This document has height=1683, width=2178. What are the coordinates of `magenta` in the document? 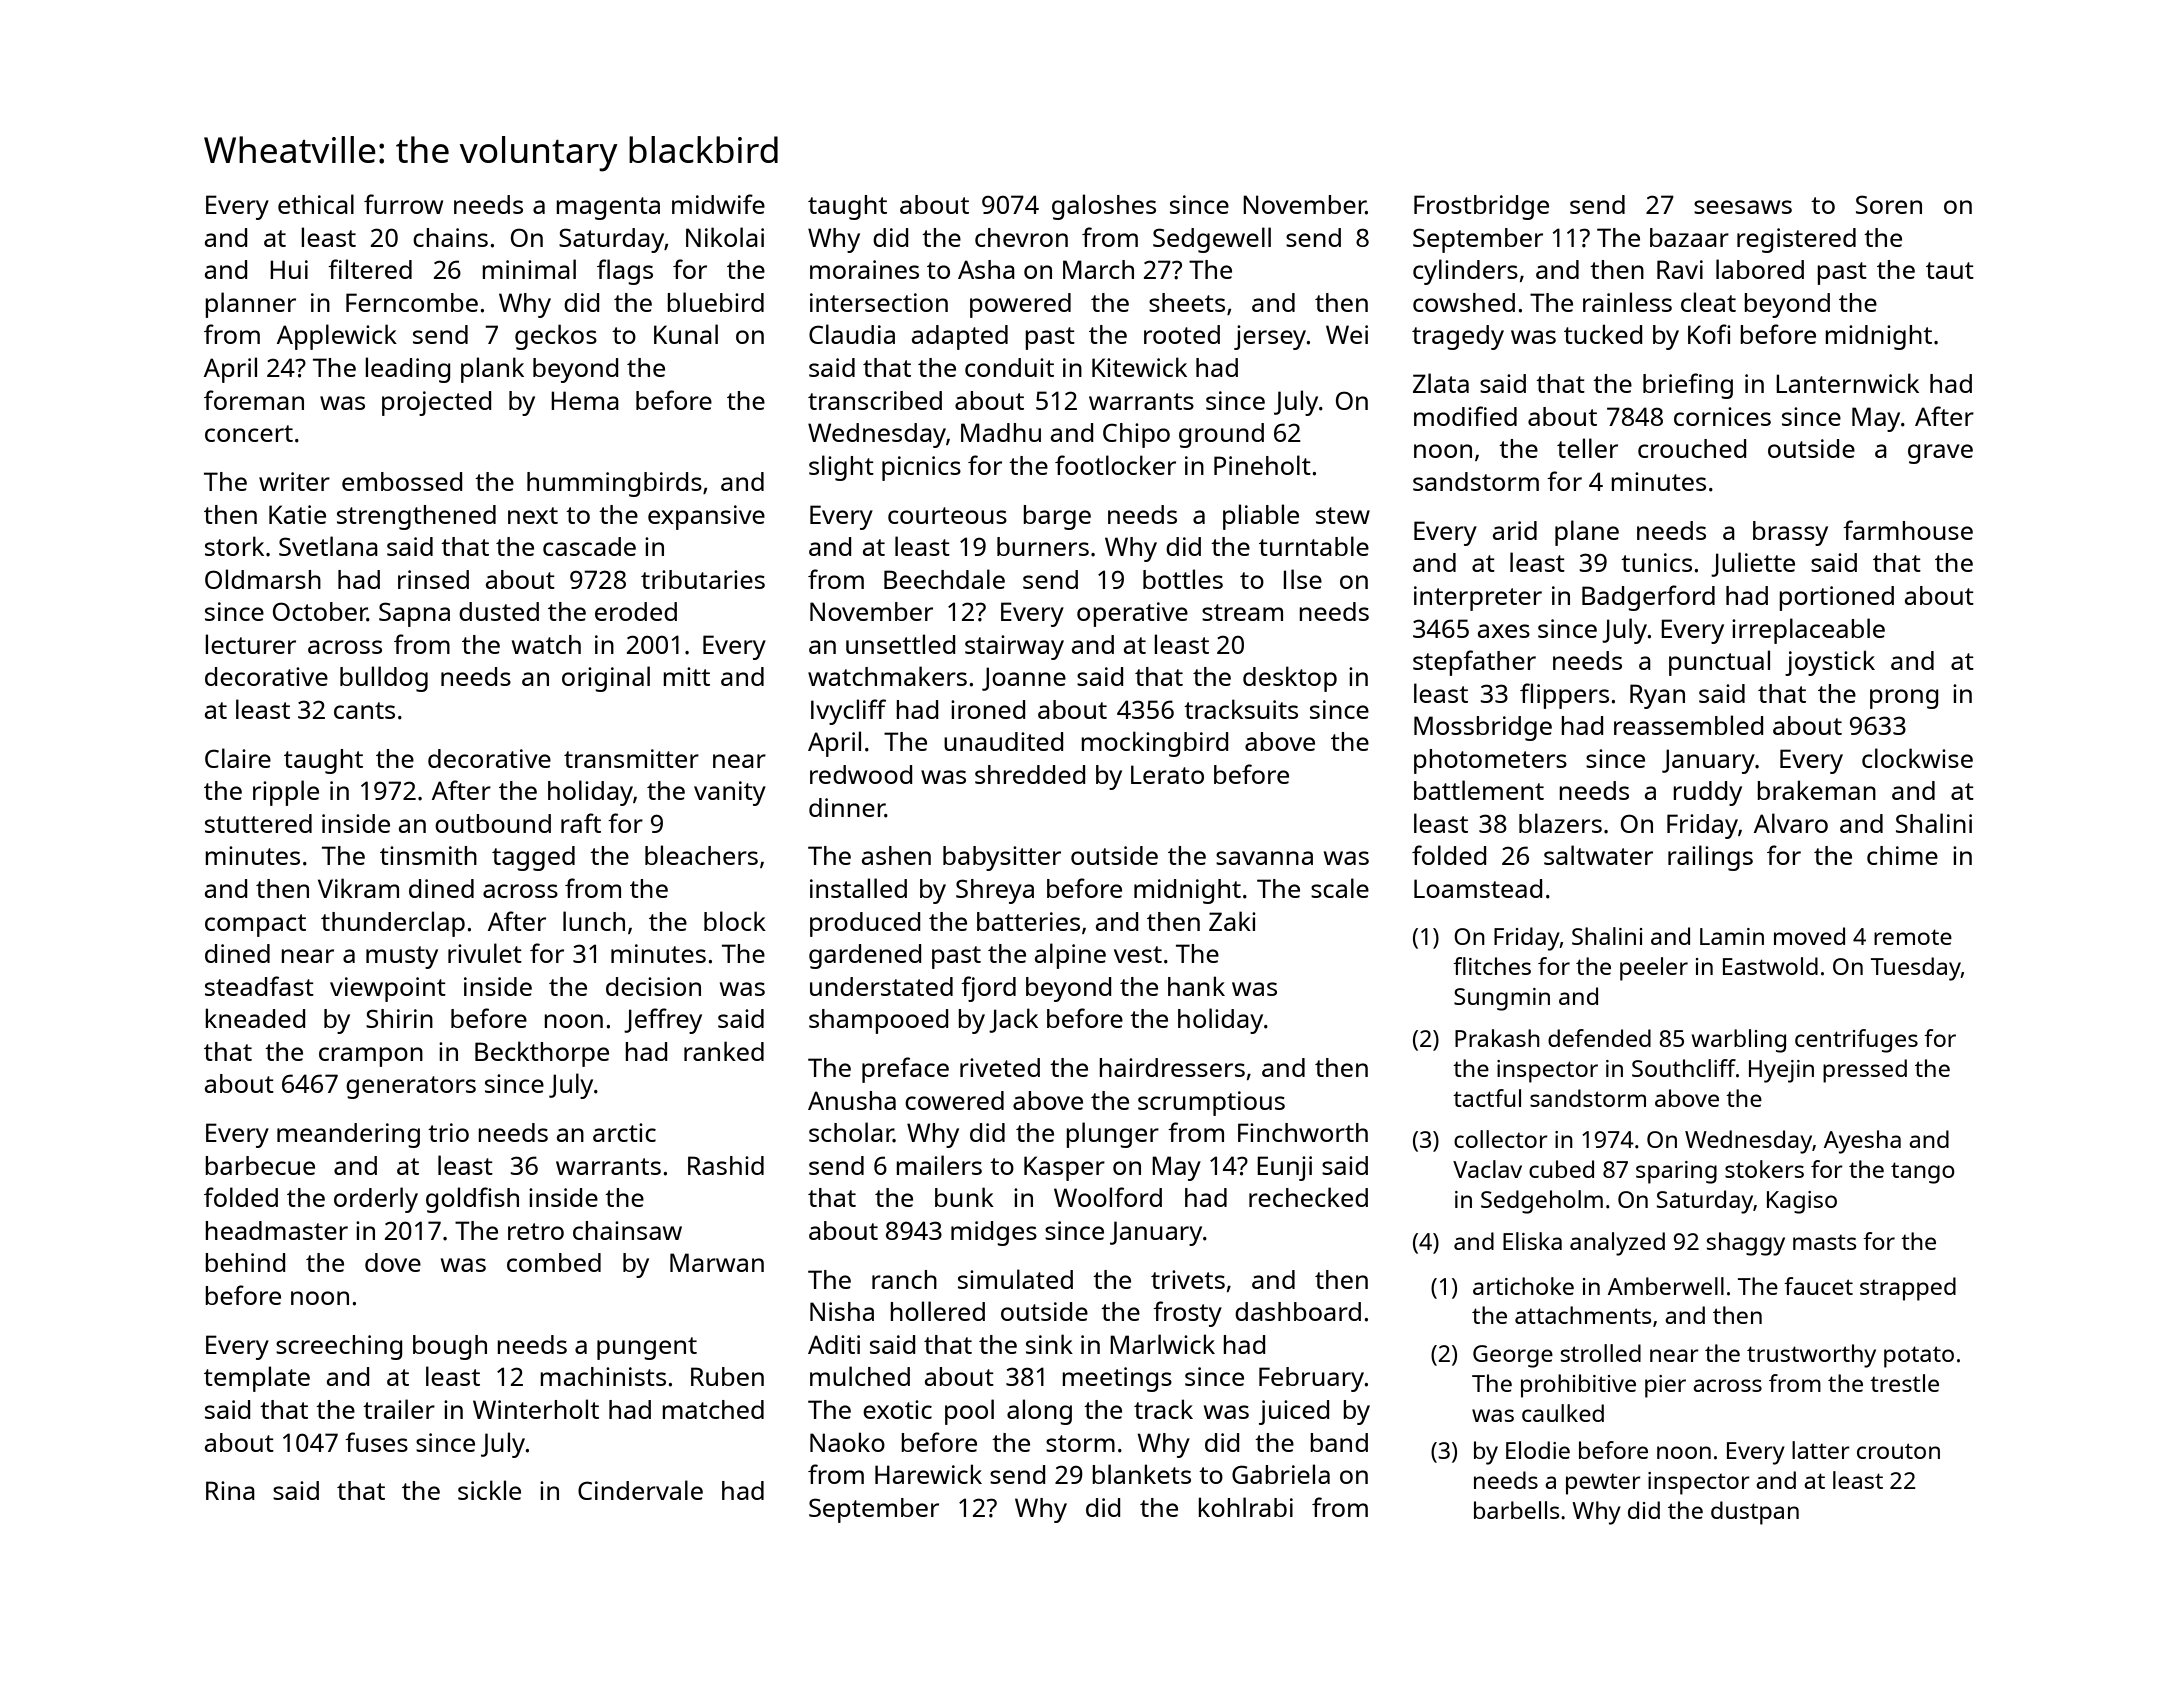 It's located at (608, 208).
